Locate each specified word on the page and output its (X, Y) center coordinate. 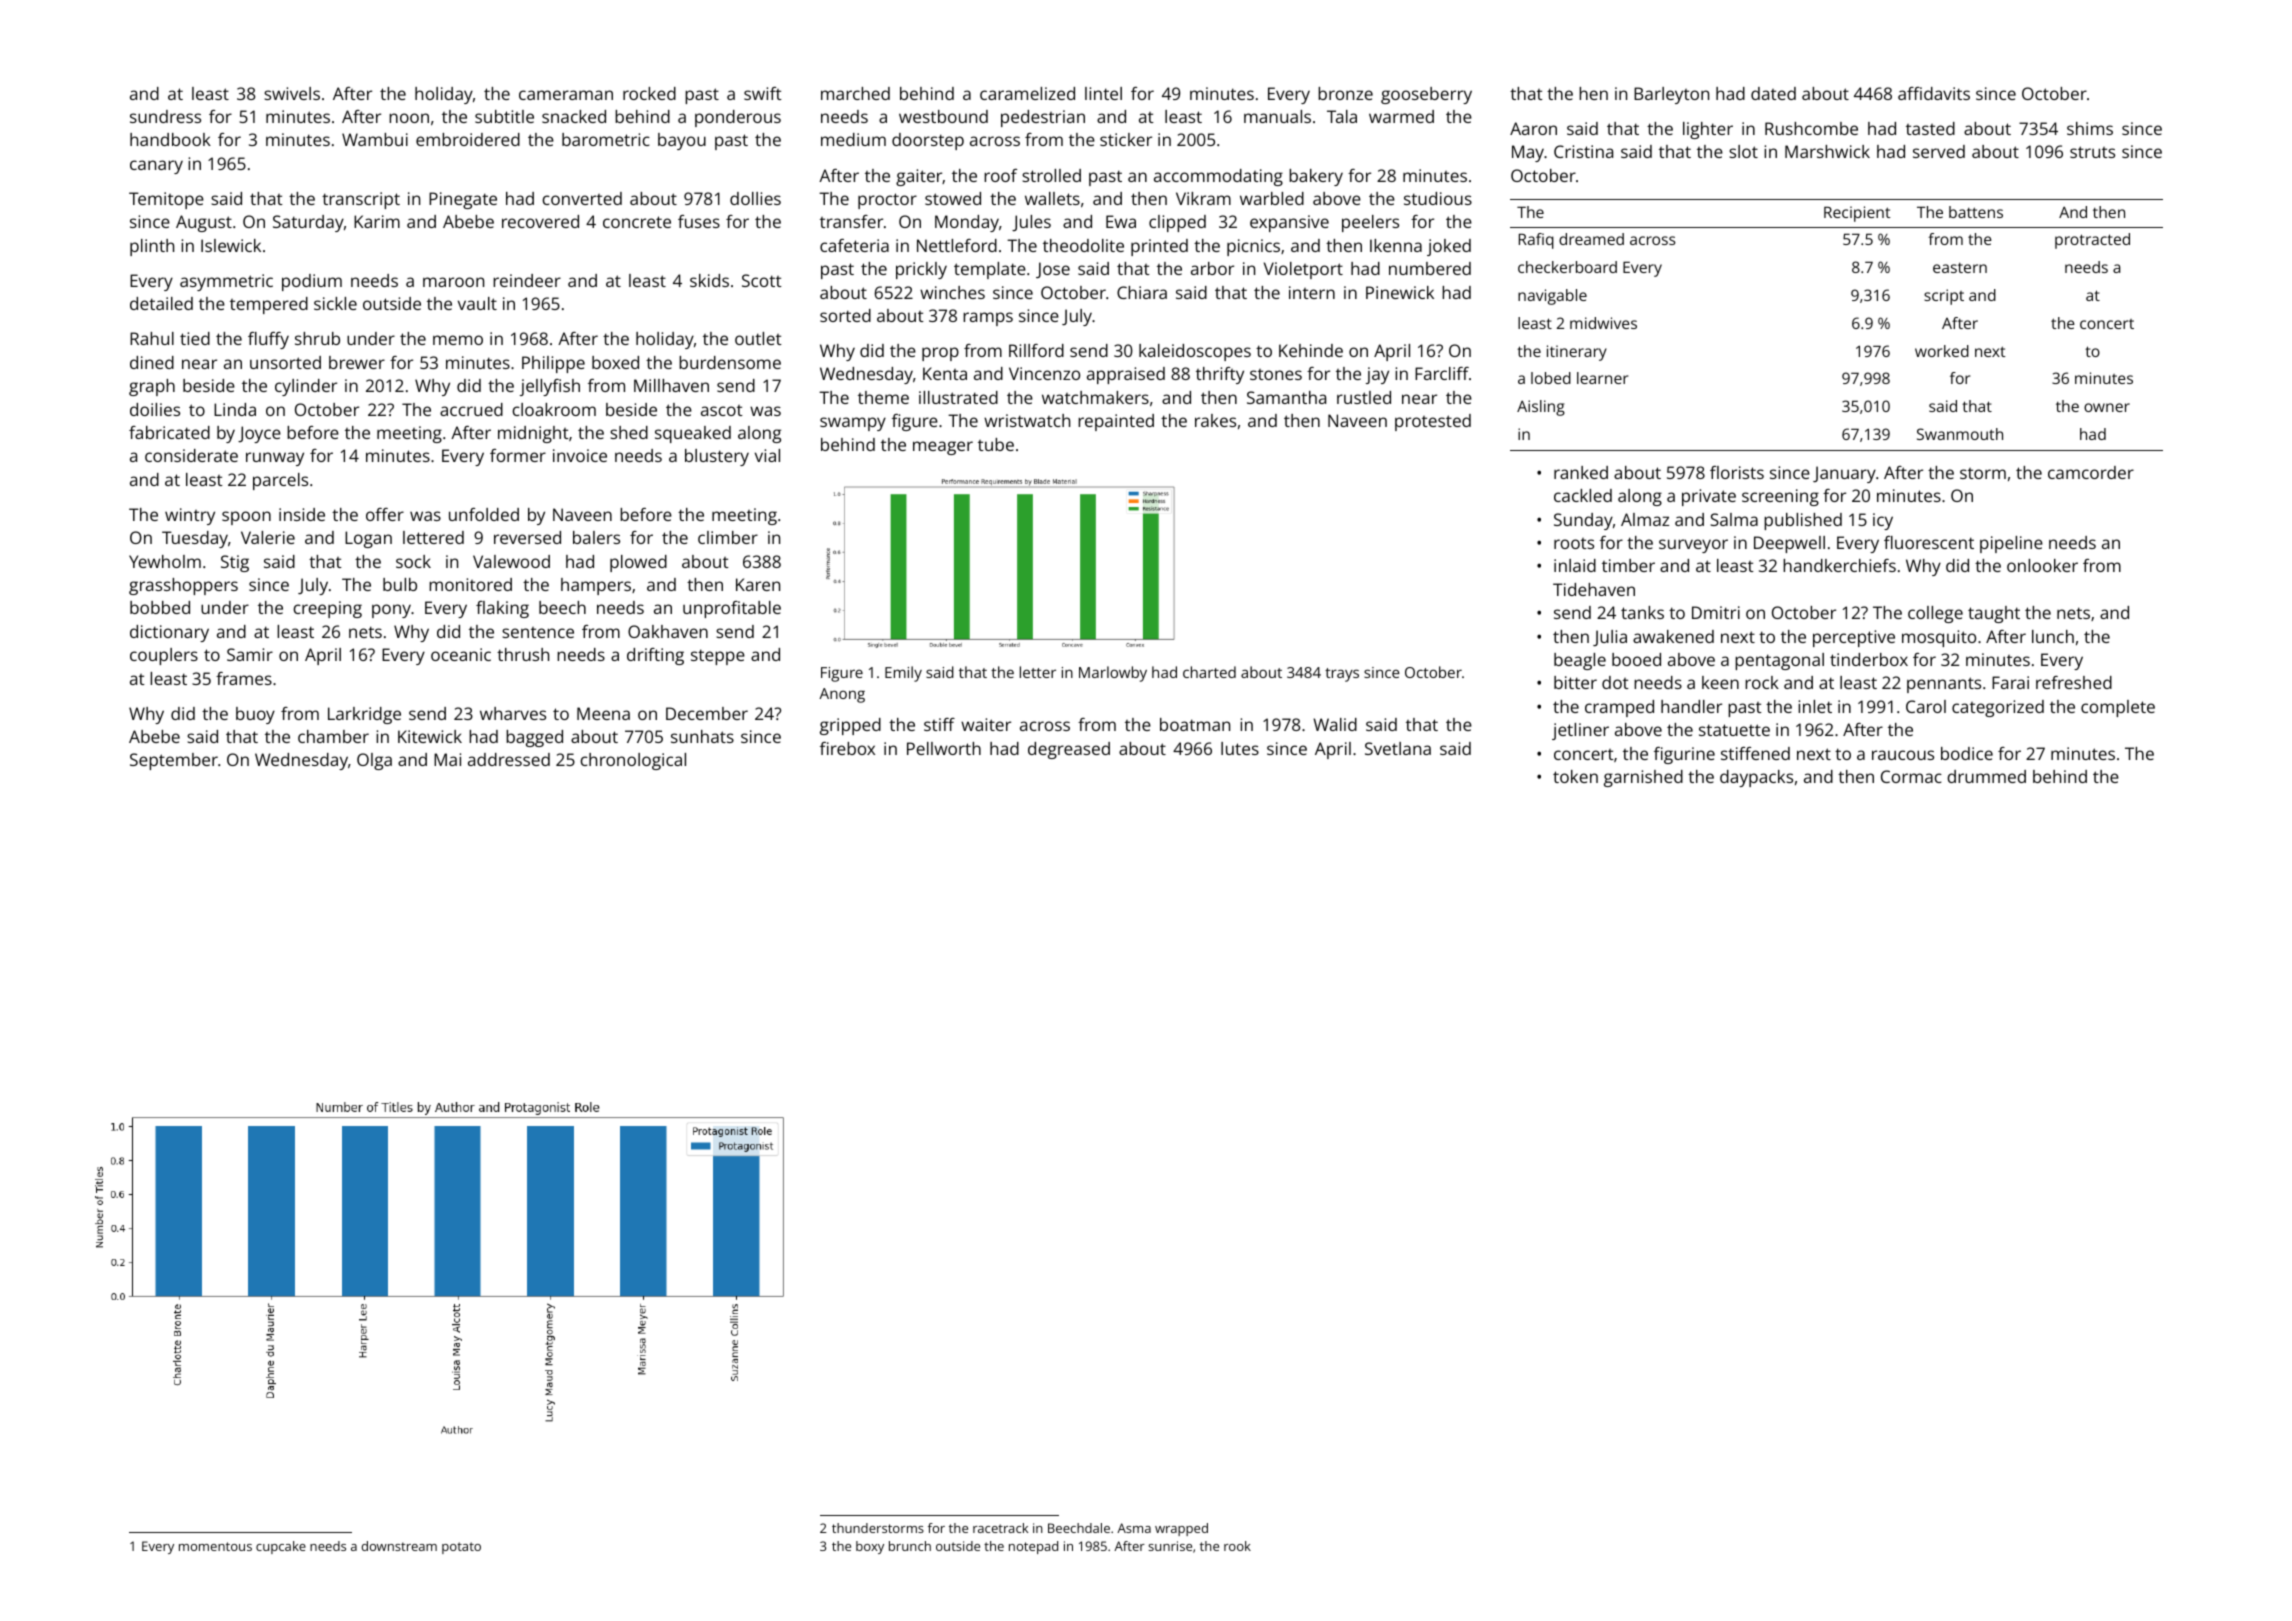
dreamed (1591, 239)
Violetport (1303, 270)
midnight (533, 434)
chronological (633, 761)
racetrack (1000, 1528)
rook (1237, 1546)
